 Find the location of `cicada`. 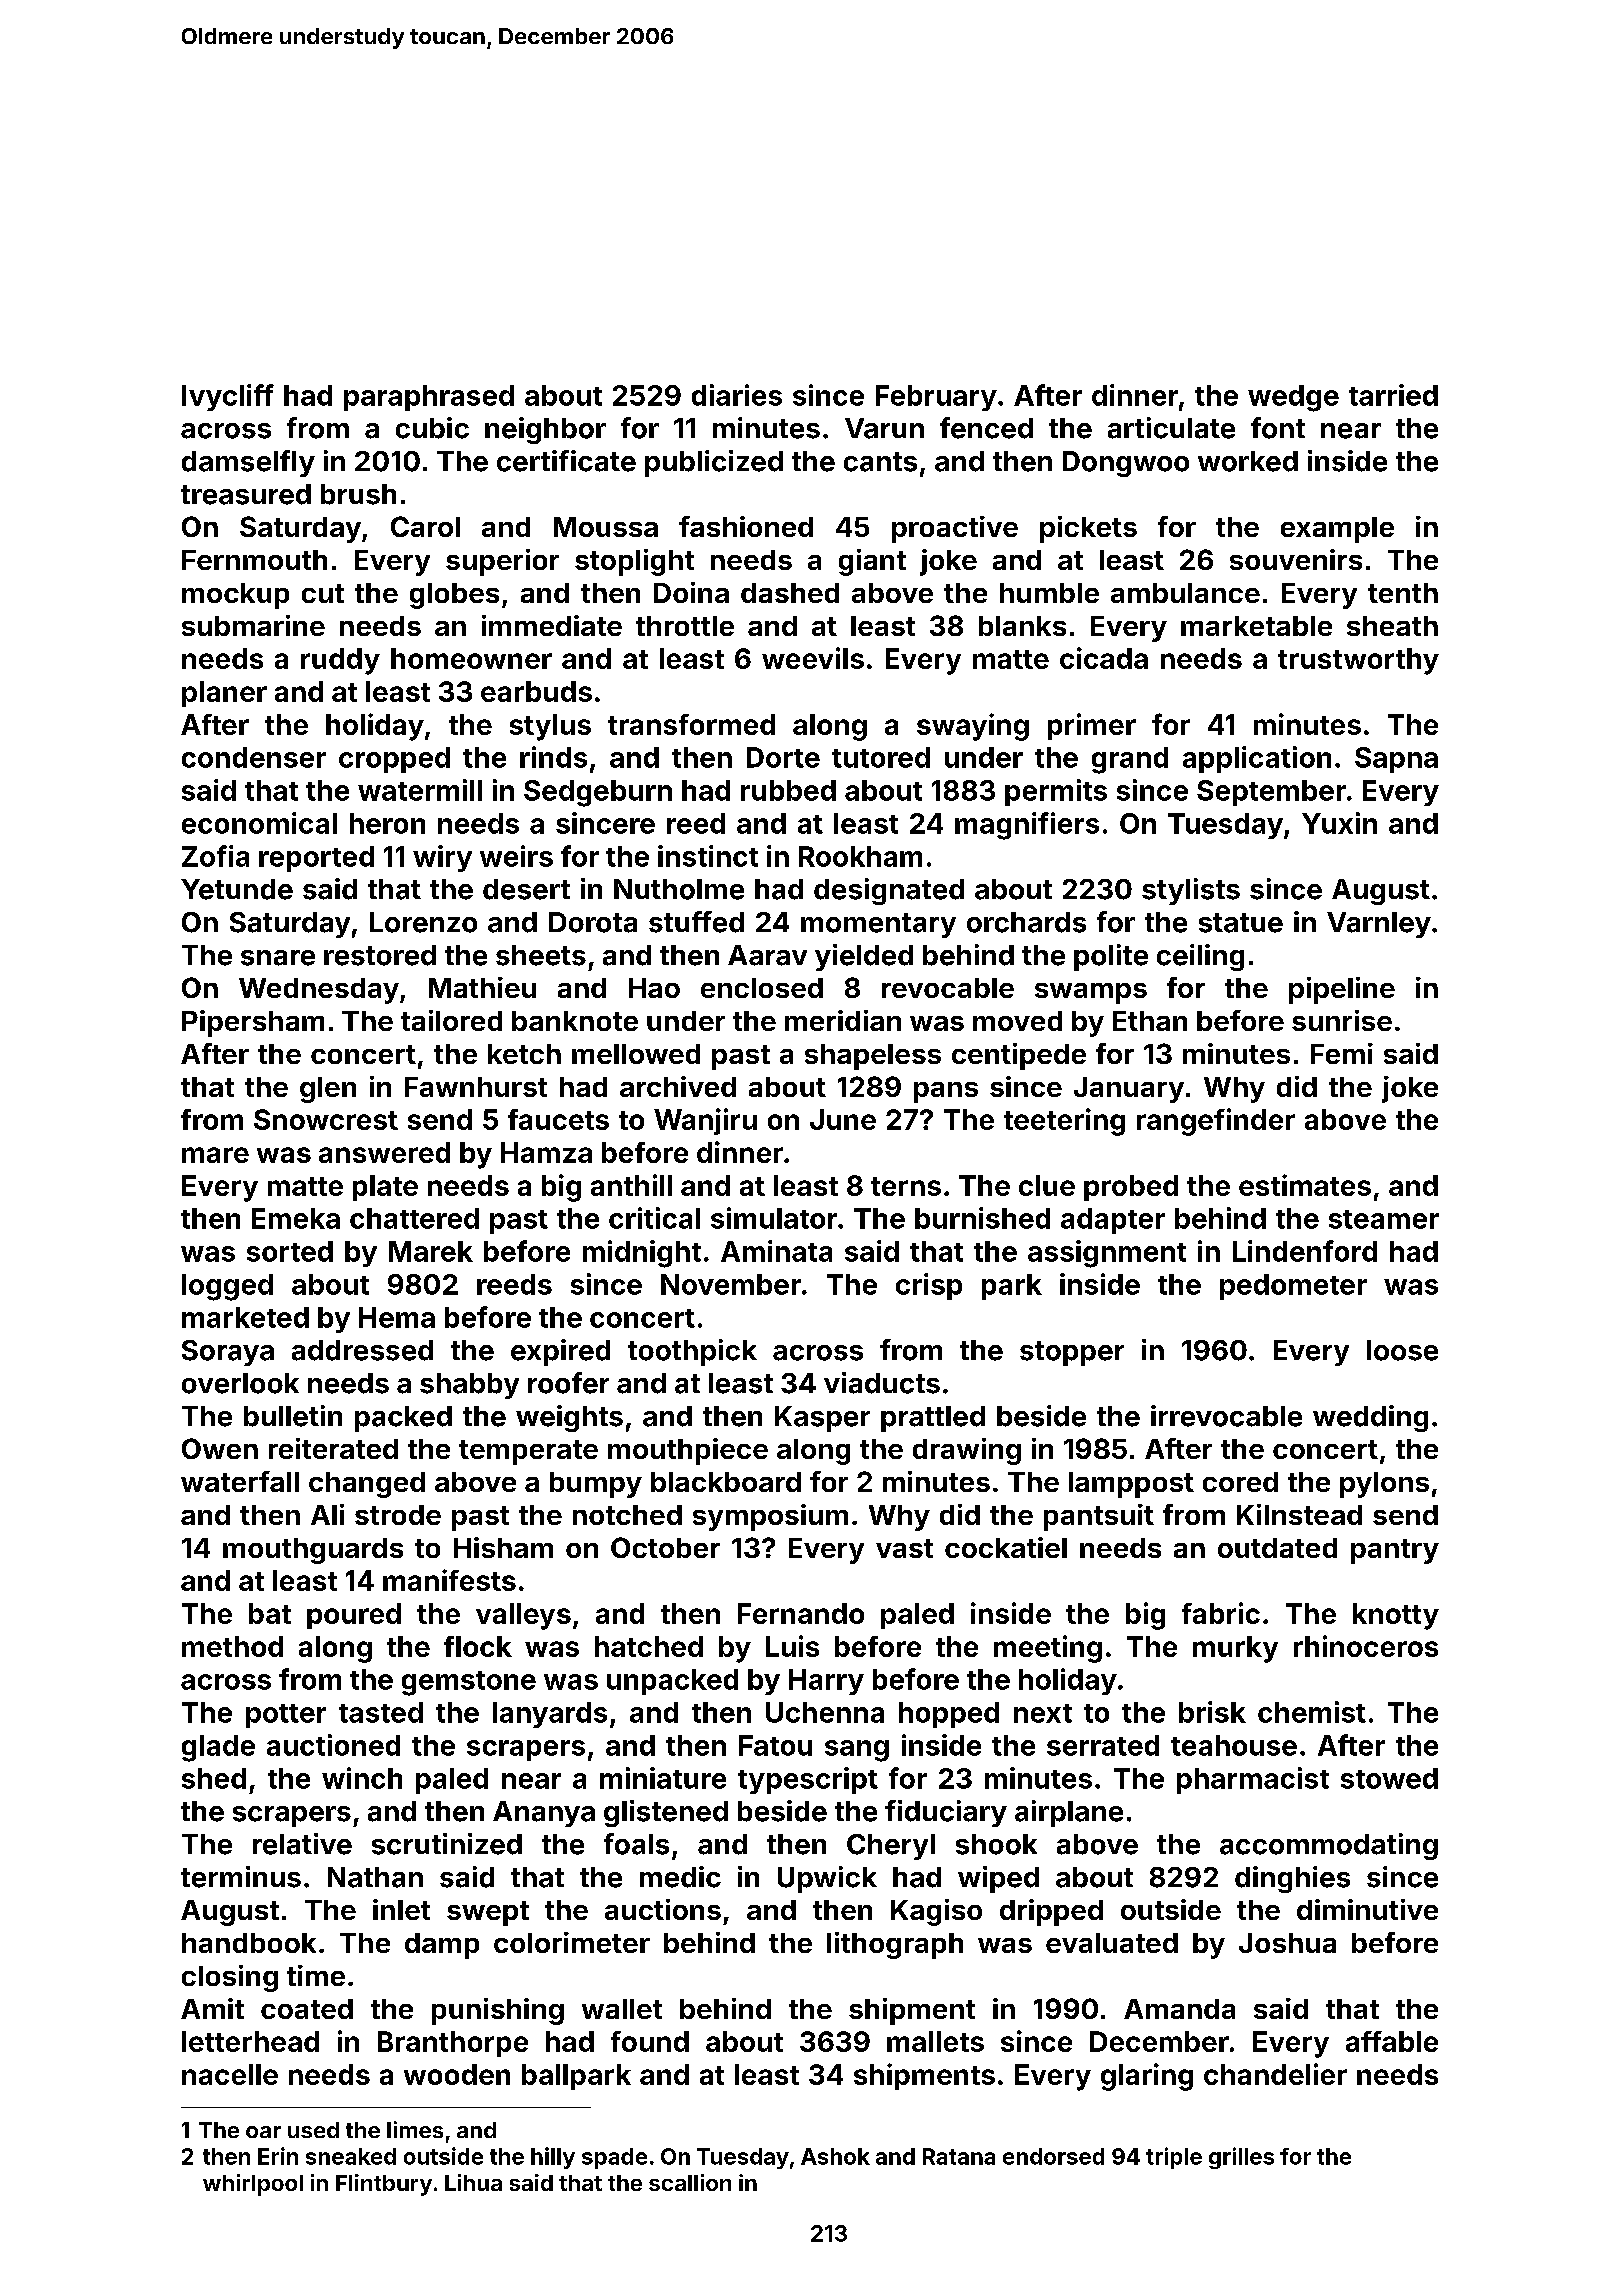

cicada is located at coordinates (1104, 658).
